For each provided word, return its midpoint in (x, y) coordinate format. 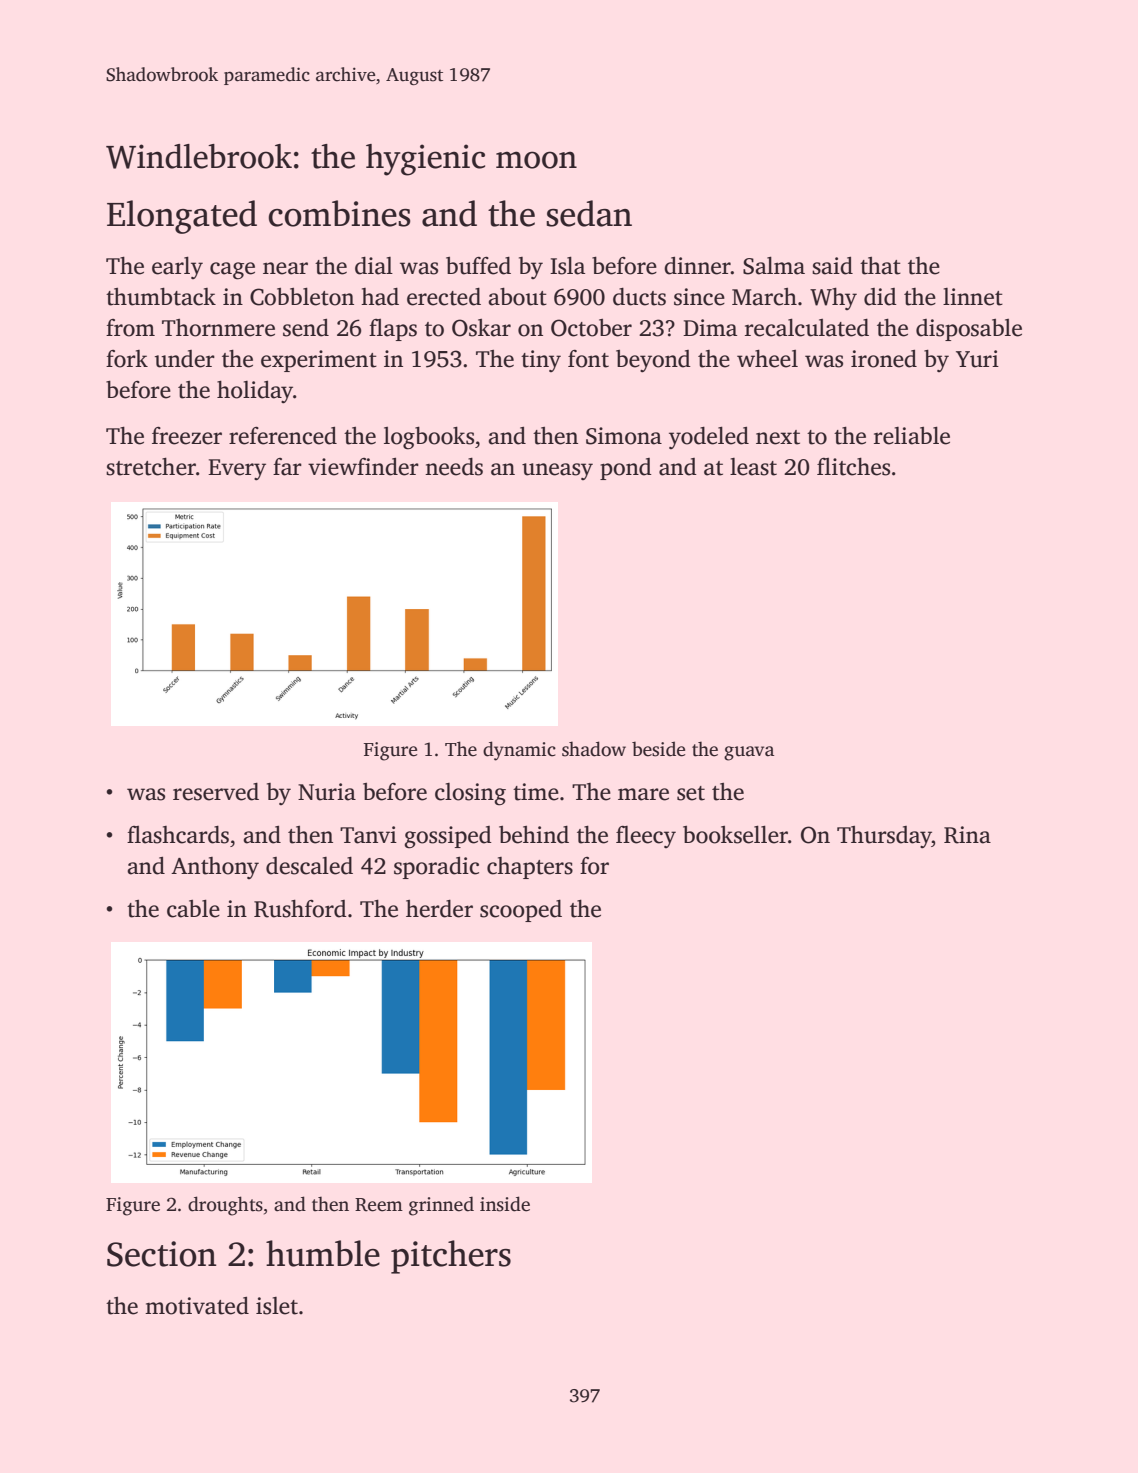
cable (193, 909)
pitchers (451, 1257)
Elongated (182, 217)
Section (162, 1254)
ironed (884, 359)
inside (505, 1204)
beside (658, 749)
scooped (521, 911)
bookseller (735, 835)
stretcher (151, 467)
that (880, 266)
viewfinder (363, 467)
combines (339, 213)
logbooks (429, 438)
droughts (225, 1206)
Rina (967, 835)
